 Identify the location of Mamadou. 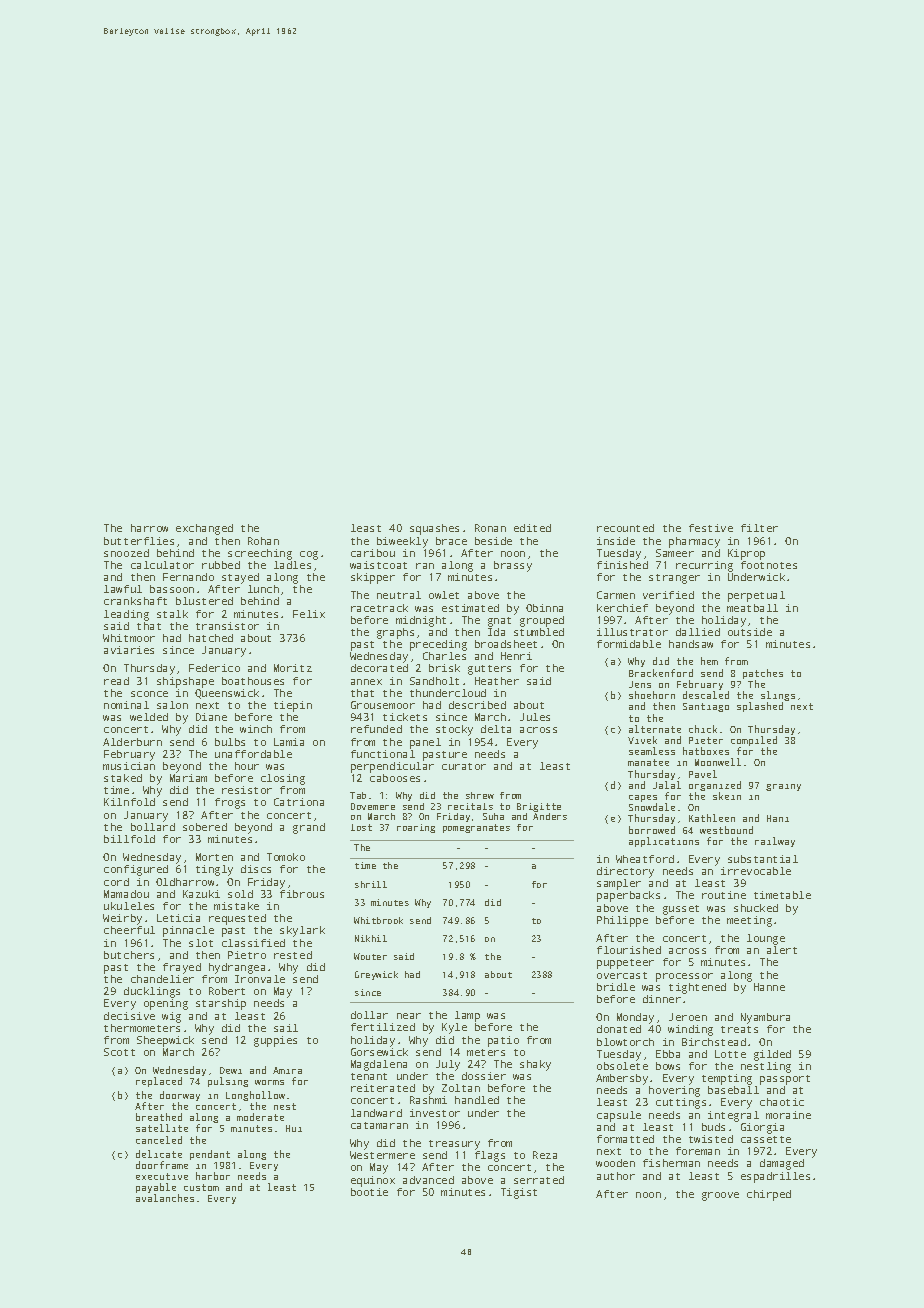
(126, 894).
